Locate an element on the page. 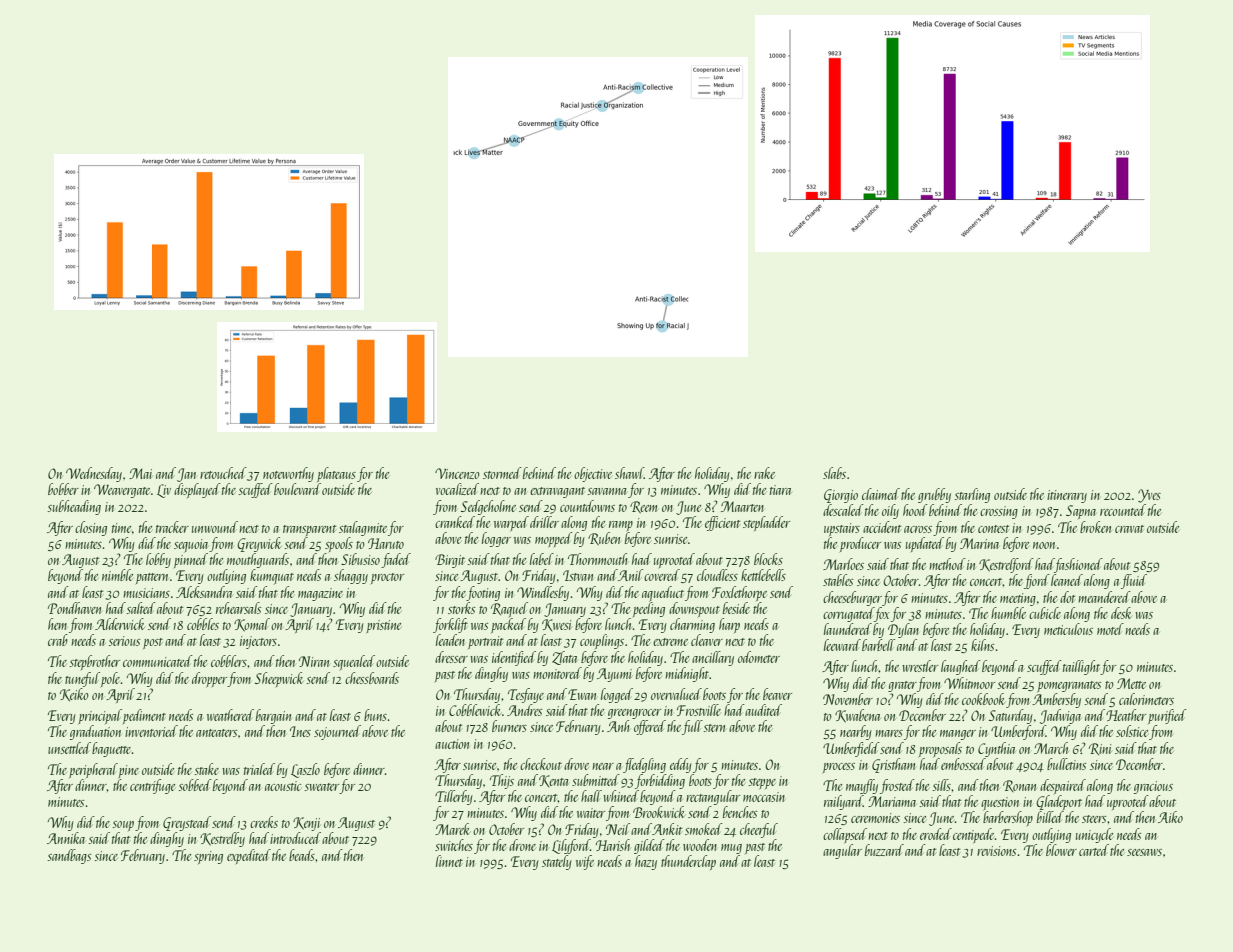 The width and height of the page is (1233, 952). subheading is located at coordinates (74, 507).
